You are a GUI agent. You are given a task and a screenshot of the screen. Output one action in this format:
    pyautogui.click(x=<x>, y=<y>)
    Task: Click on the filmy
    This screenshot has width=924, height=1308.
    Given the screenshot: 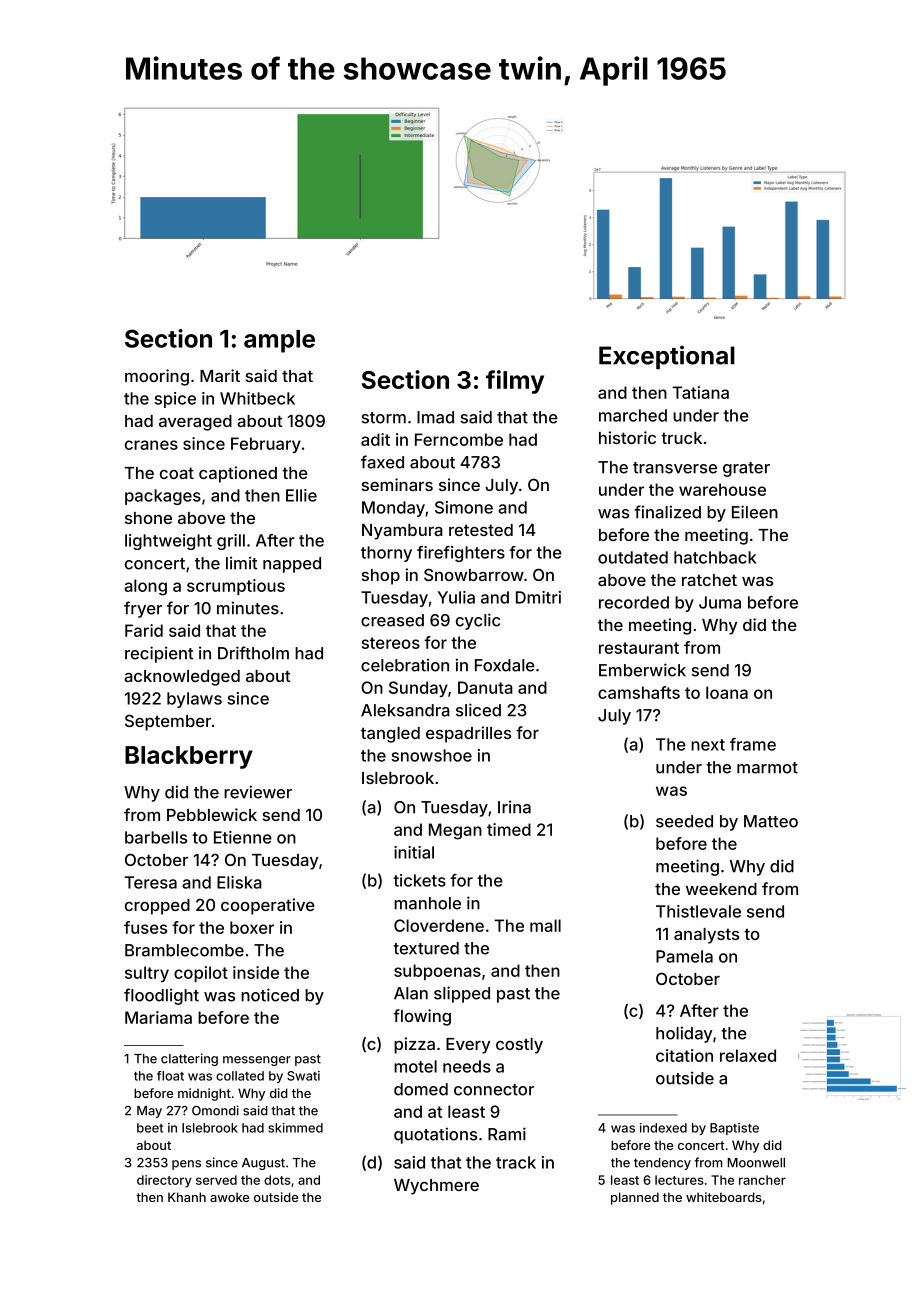 What is the action you would take?
    pyautogui.click(x=515, y=382)
